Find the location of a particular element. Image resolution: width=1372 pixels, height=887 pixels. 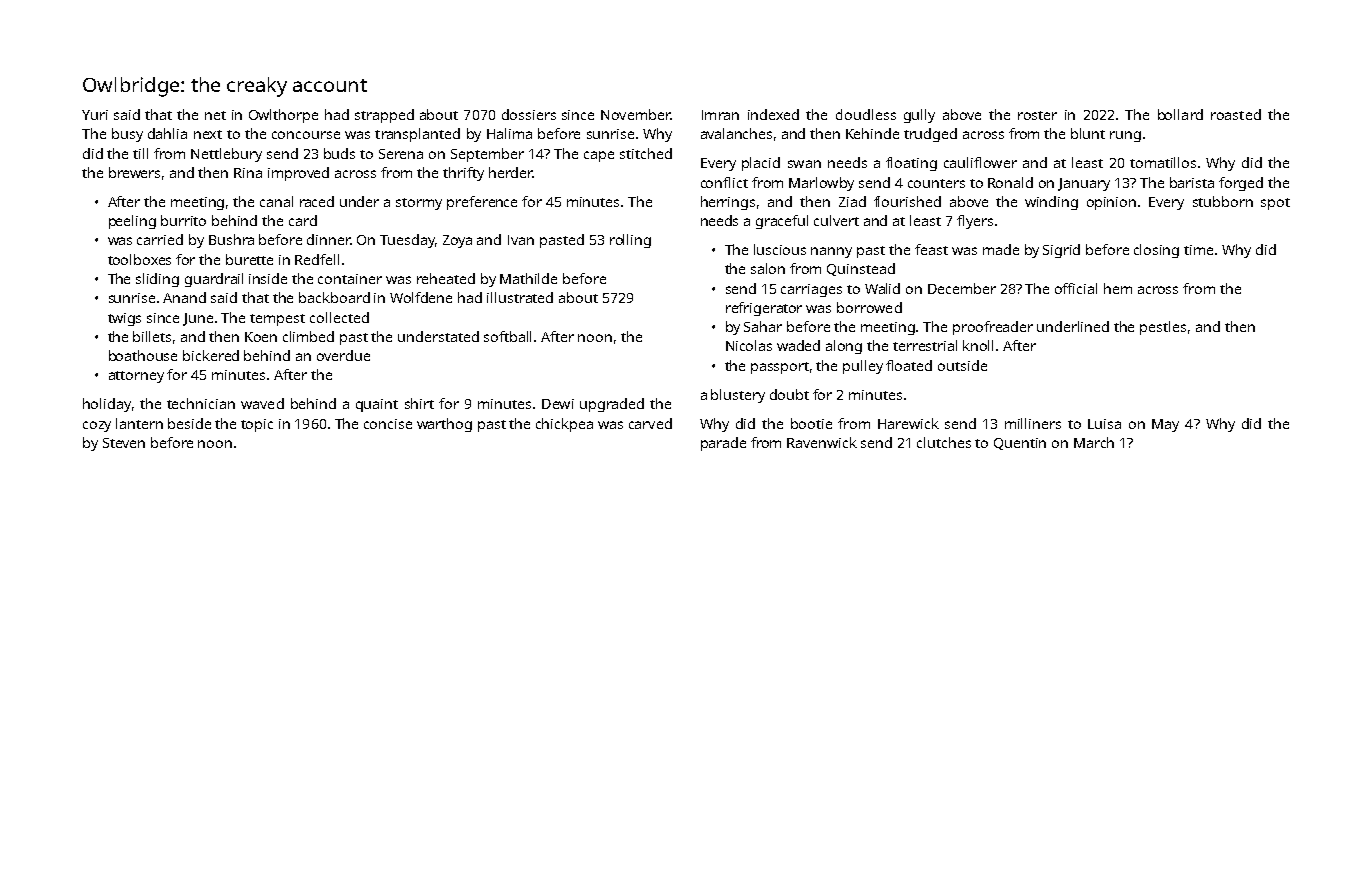

graceful is located at coordinates (782, 222).
